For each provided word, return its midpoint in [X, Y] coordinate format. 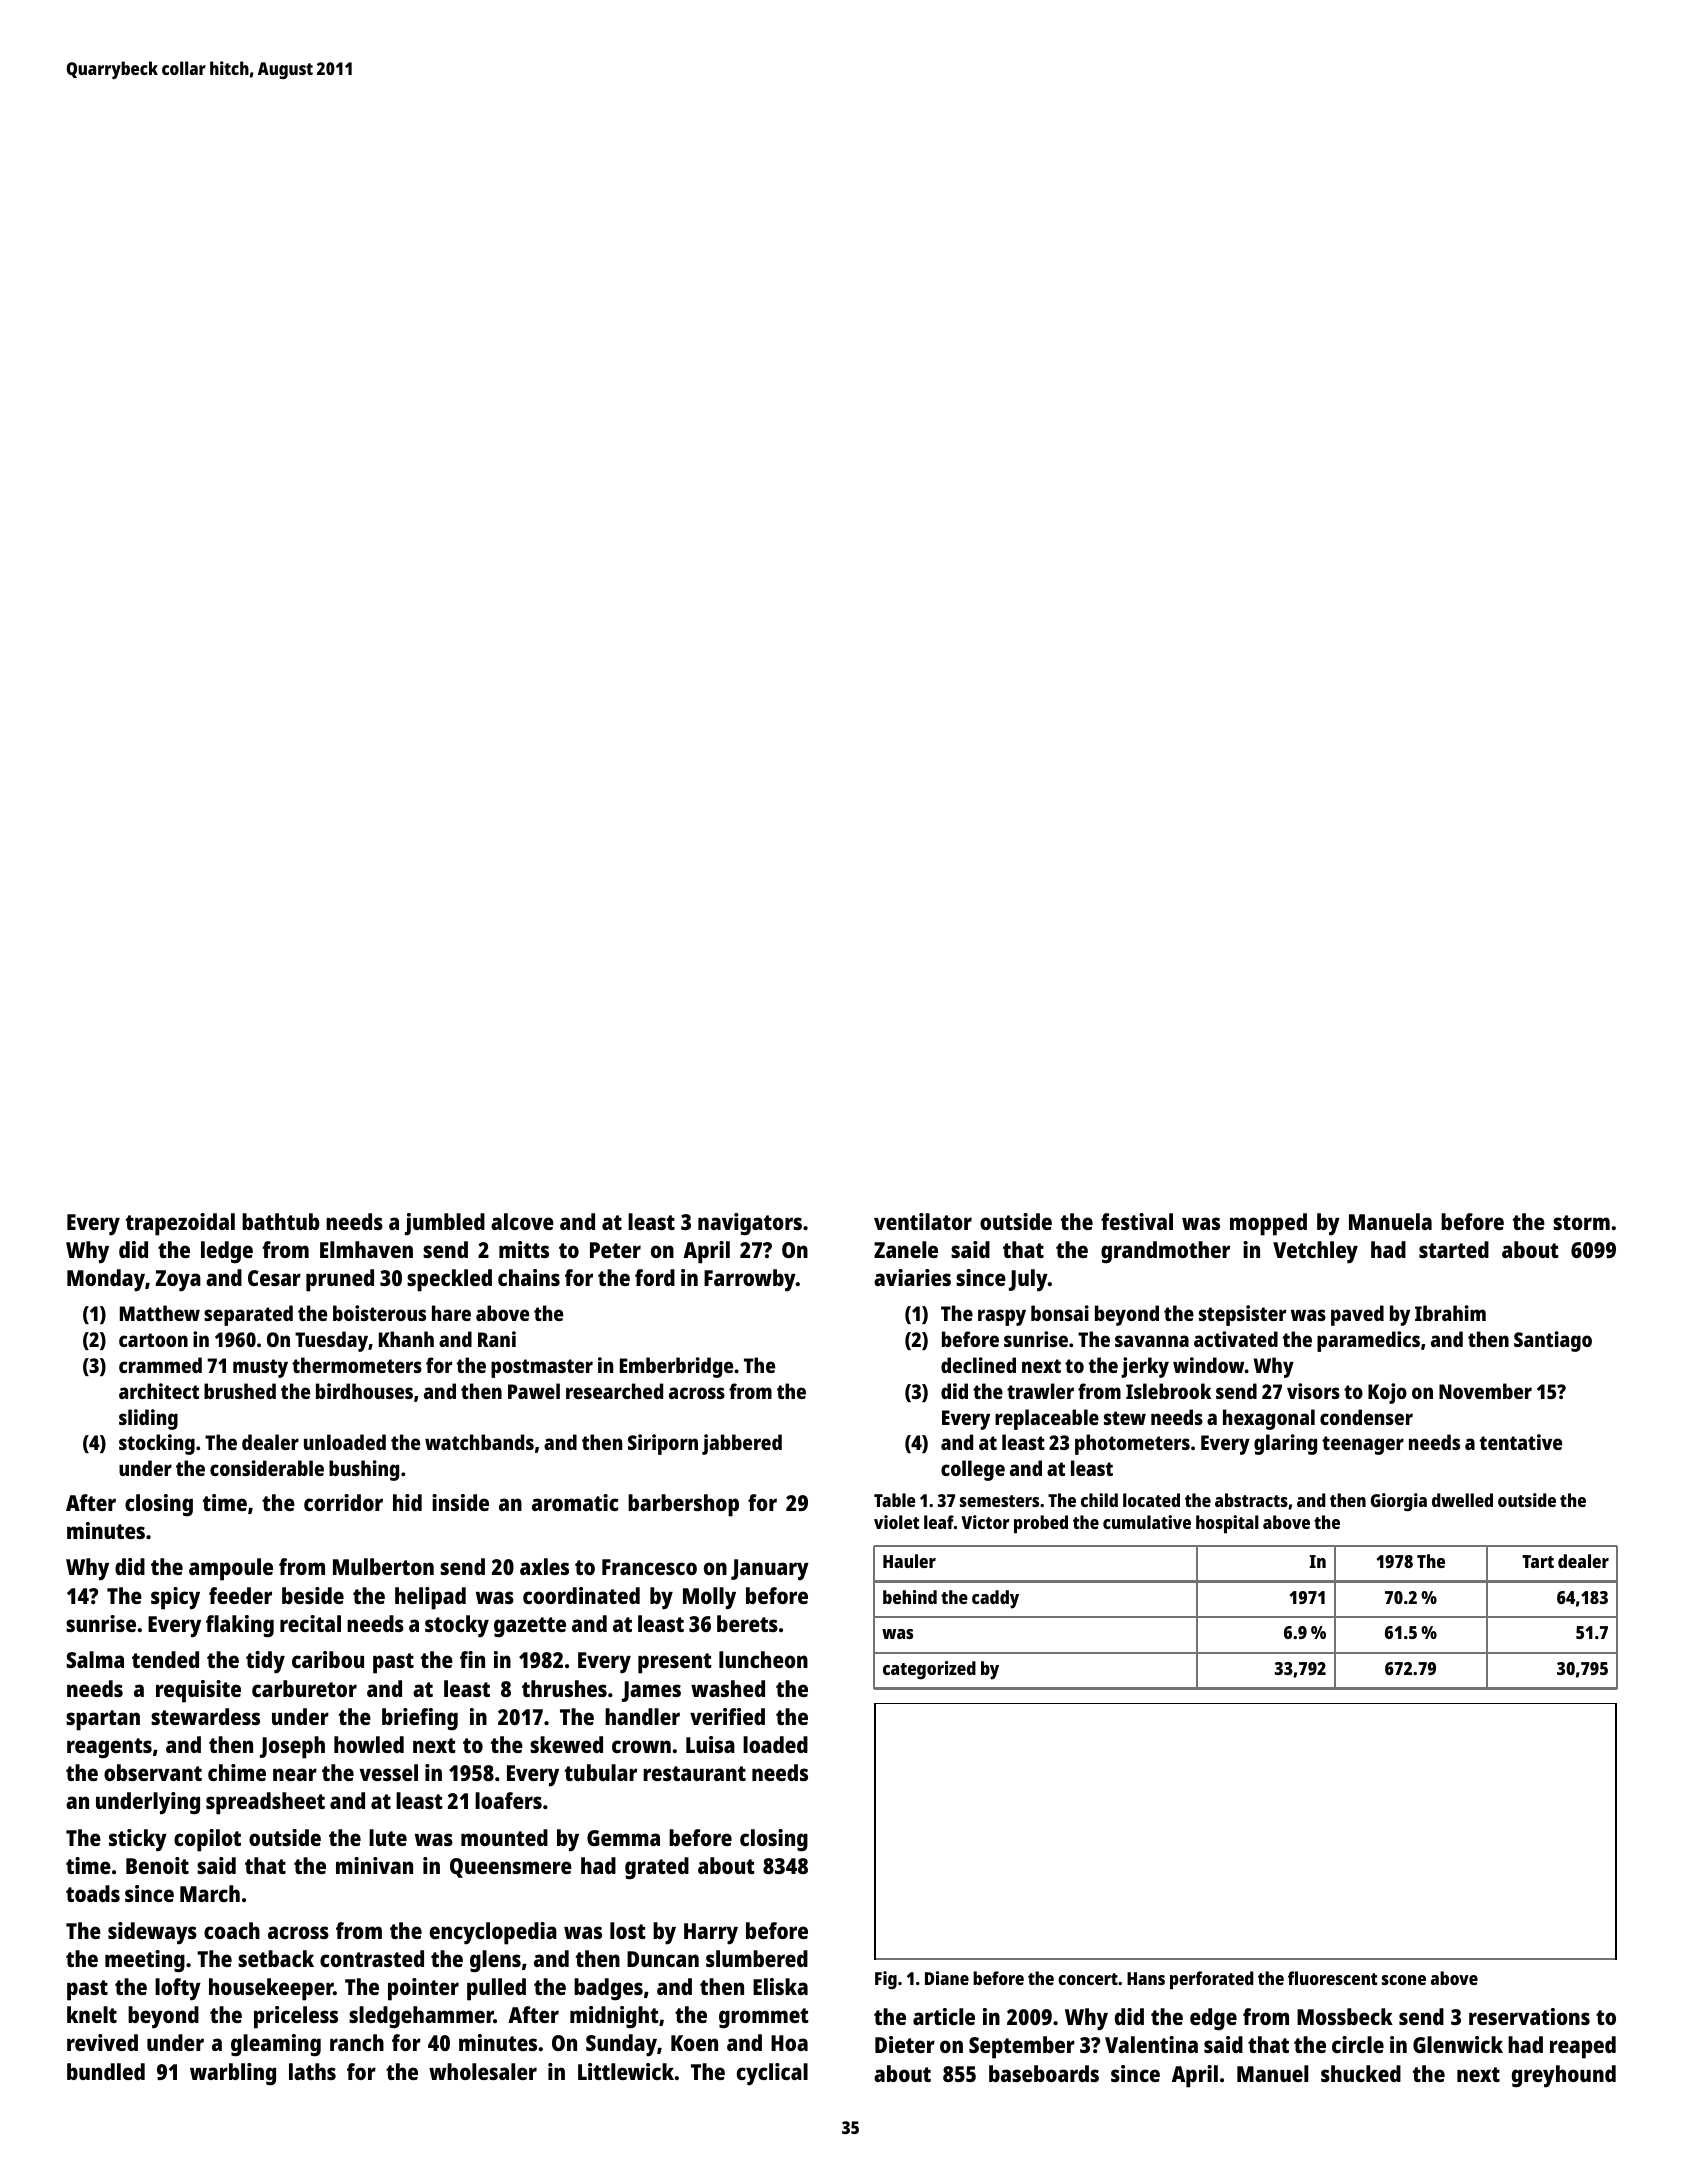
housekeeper [271, 1989]
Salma [95, 1659]
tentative [1521, 1442]
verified [727, 1716]
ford [655, 1277]
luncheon [763, 1659]
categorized [929, 1670]
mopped [1268, 1224]
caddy [995, 1599]
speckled [449, 1280]
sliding [148, 1419]
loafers [508, 1800]
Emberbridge [676, 1367]
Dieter [905, 2044]
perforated [1212, 1980]
